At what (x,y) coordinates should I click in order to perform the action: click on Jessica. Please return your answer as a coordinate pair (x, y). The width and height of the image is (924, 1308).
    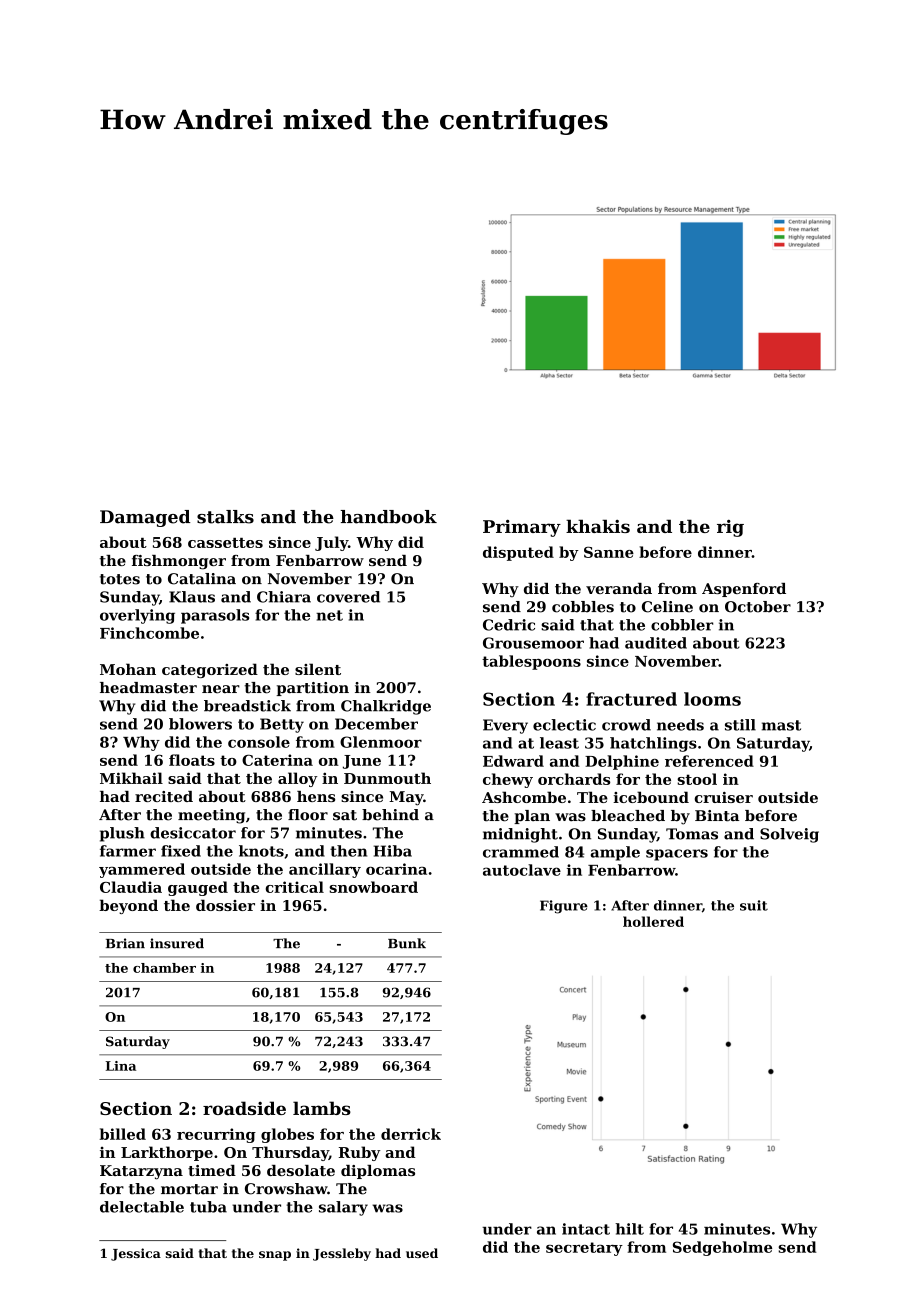
    Looking at the image, I should click on (136, 1254).
